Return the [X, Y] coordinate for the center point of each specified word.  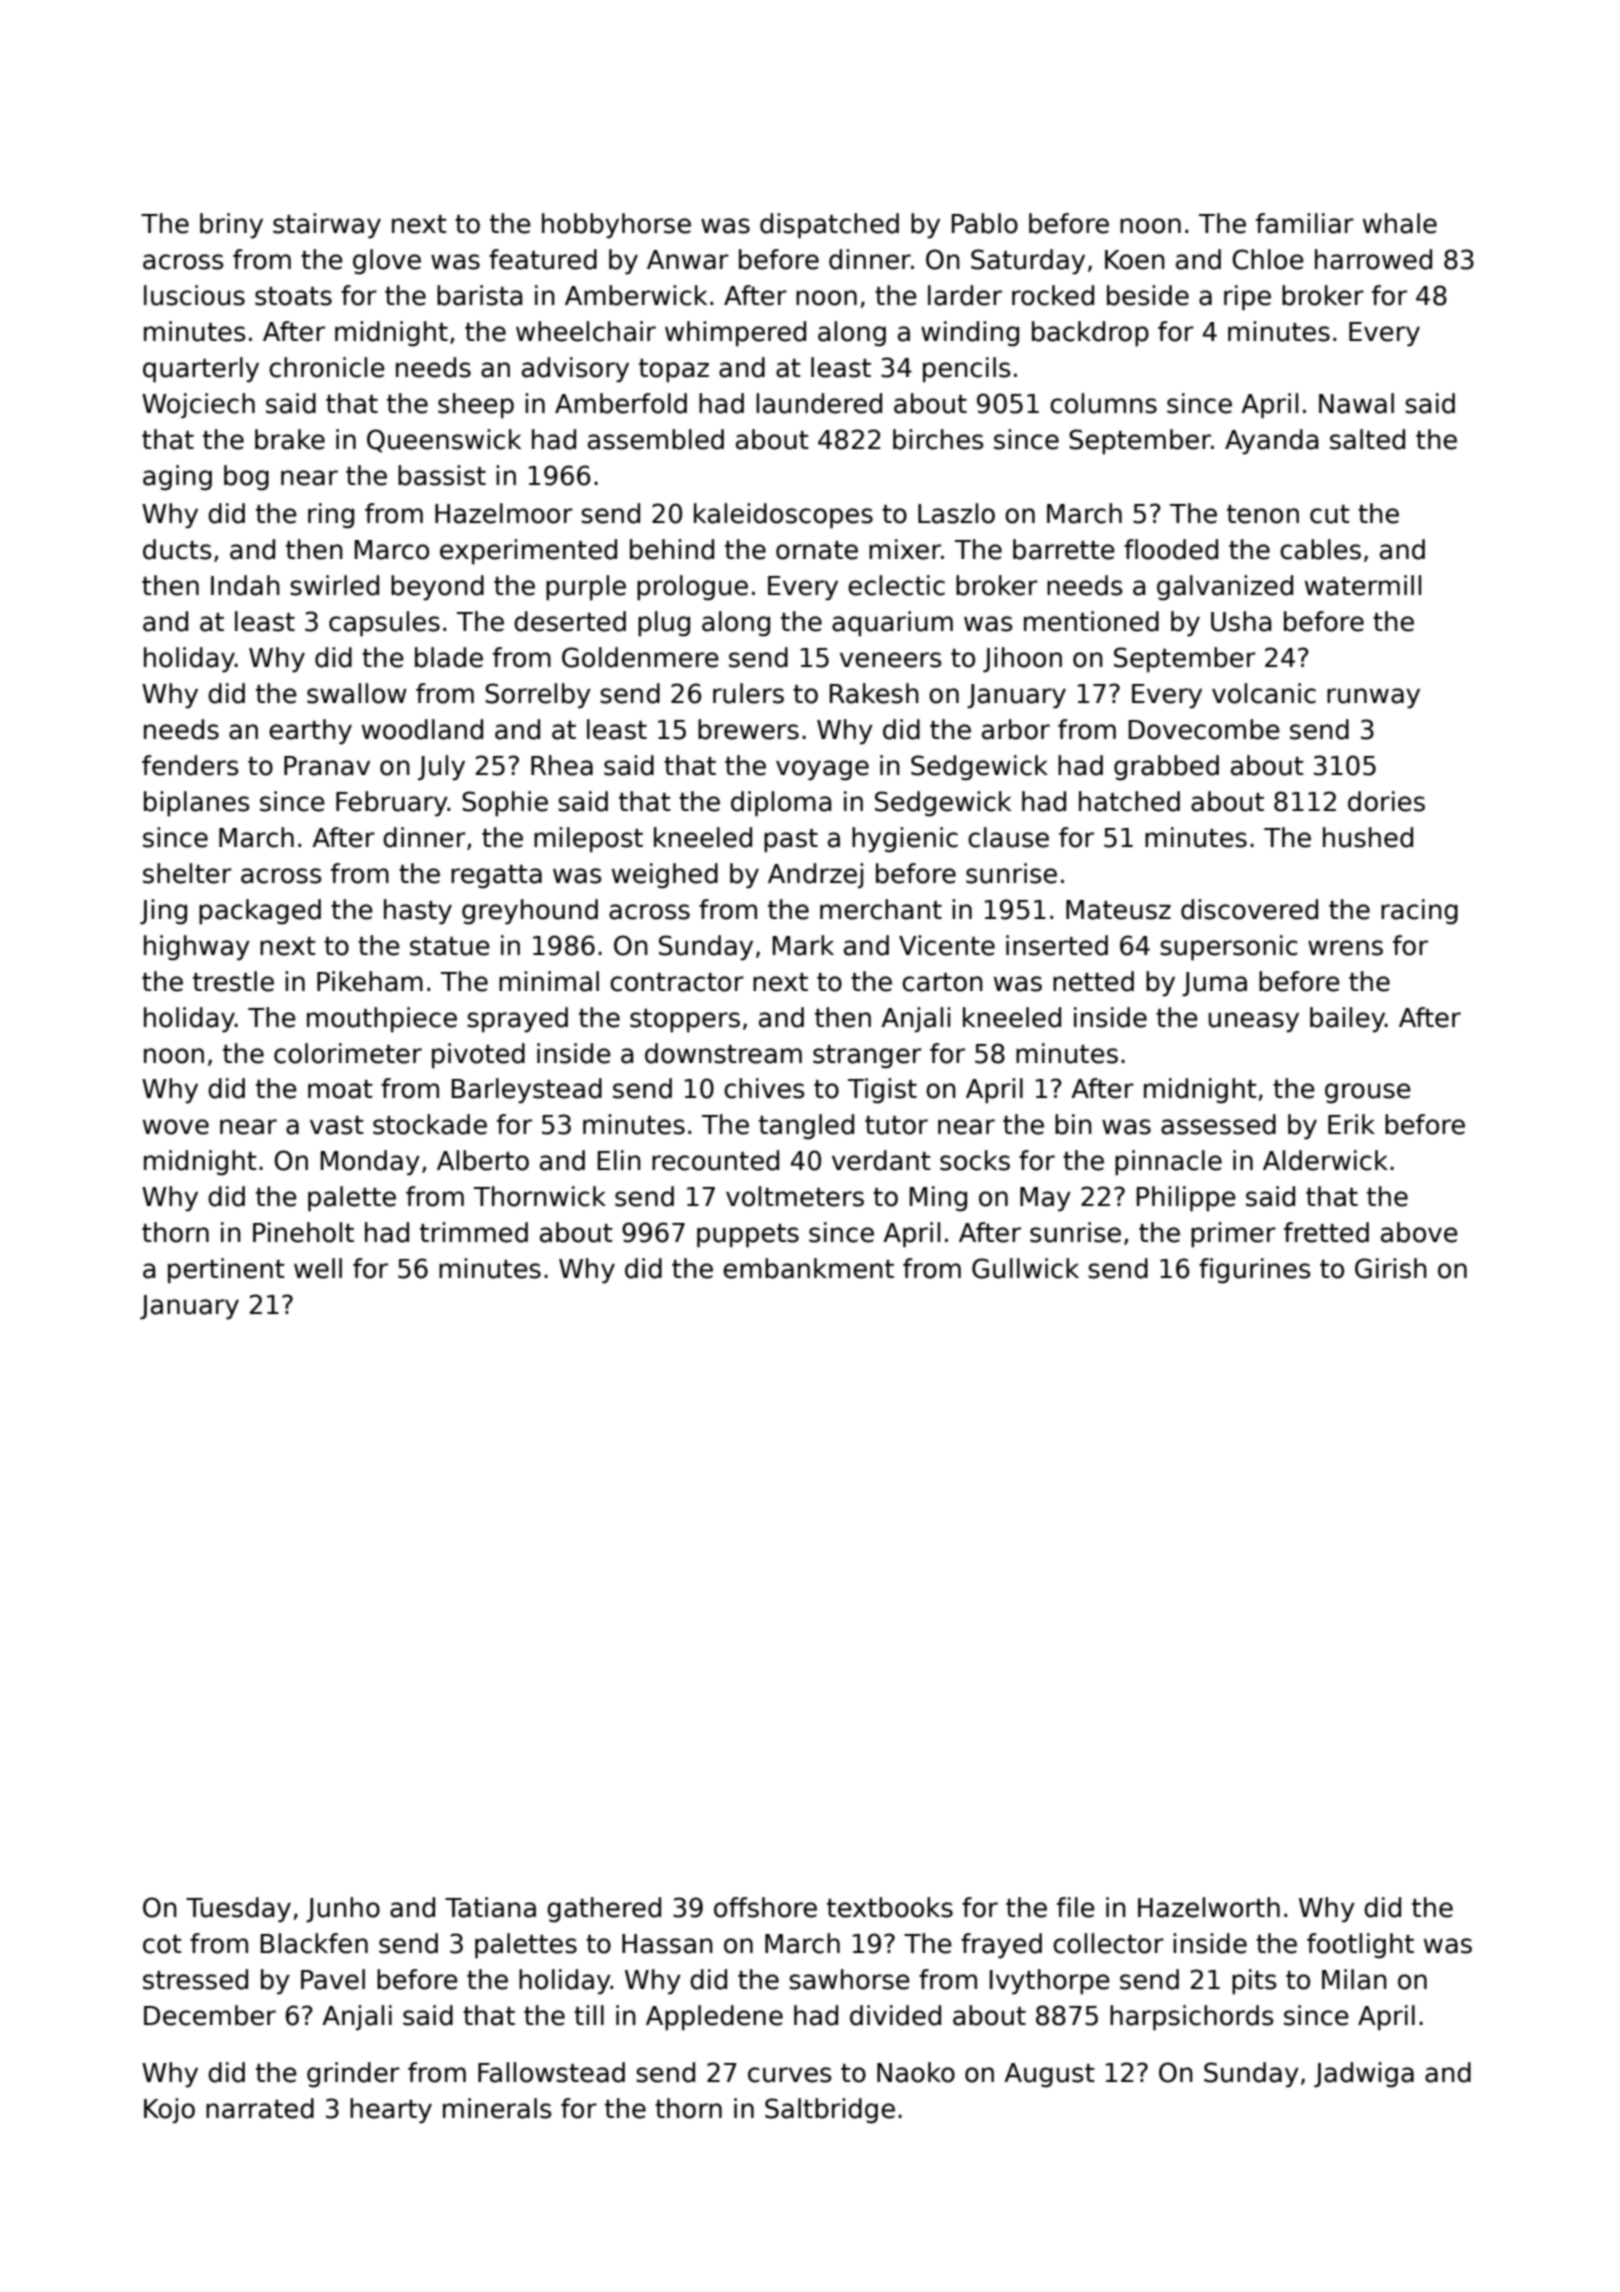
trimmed [474, 1232]
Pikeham [370, 981]
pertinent [226, 1271]
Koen [1135, 260]
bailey [1347, 1020]
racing [1419, 912]
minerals [497, 2108]
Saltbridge [830, 2111]
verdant [881, 1160]
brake [290, 439]
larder [965, 295]
